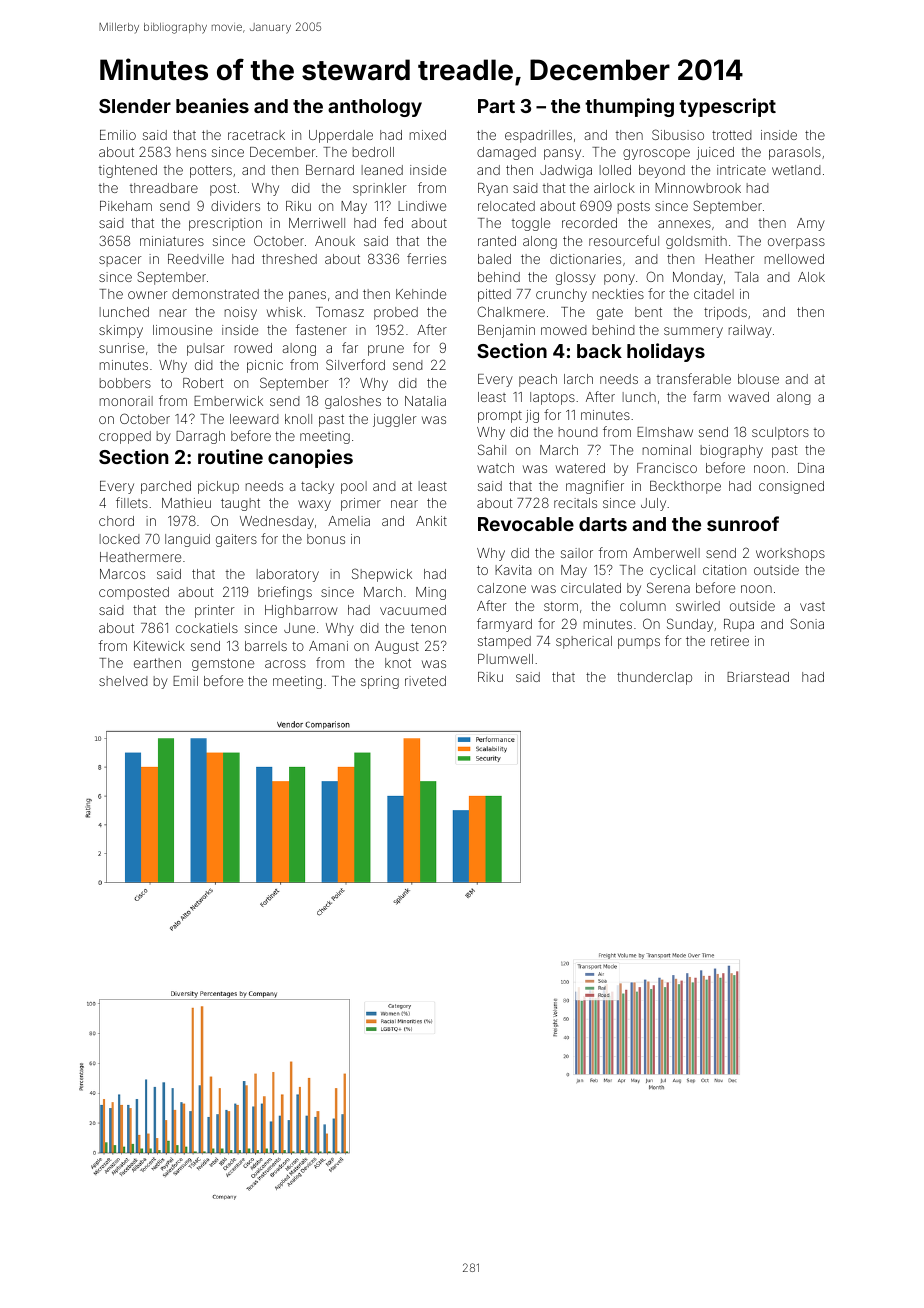  Describe the element at coordinates (727, 107) in the screenshot. I see `typescript` at that location.
